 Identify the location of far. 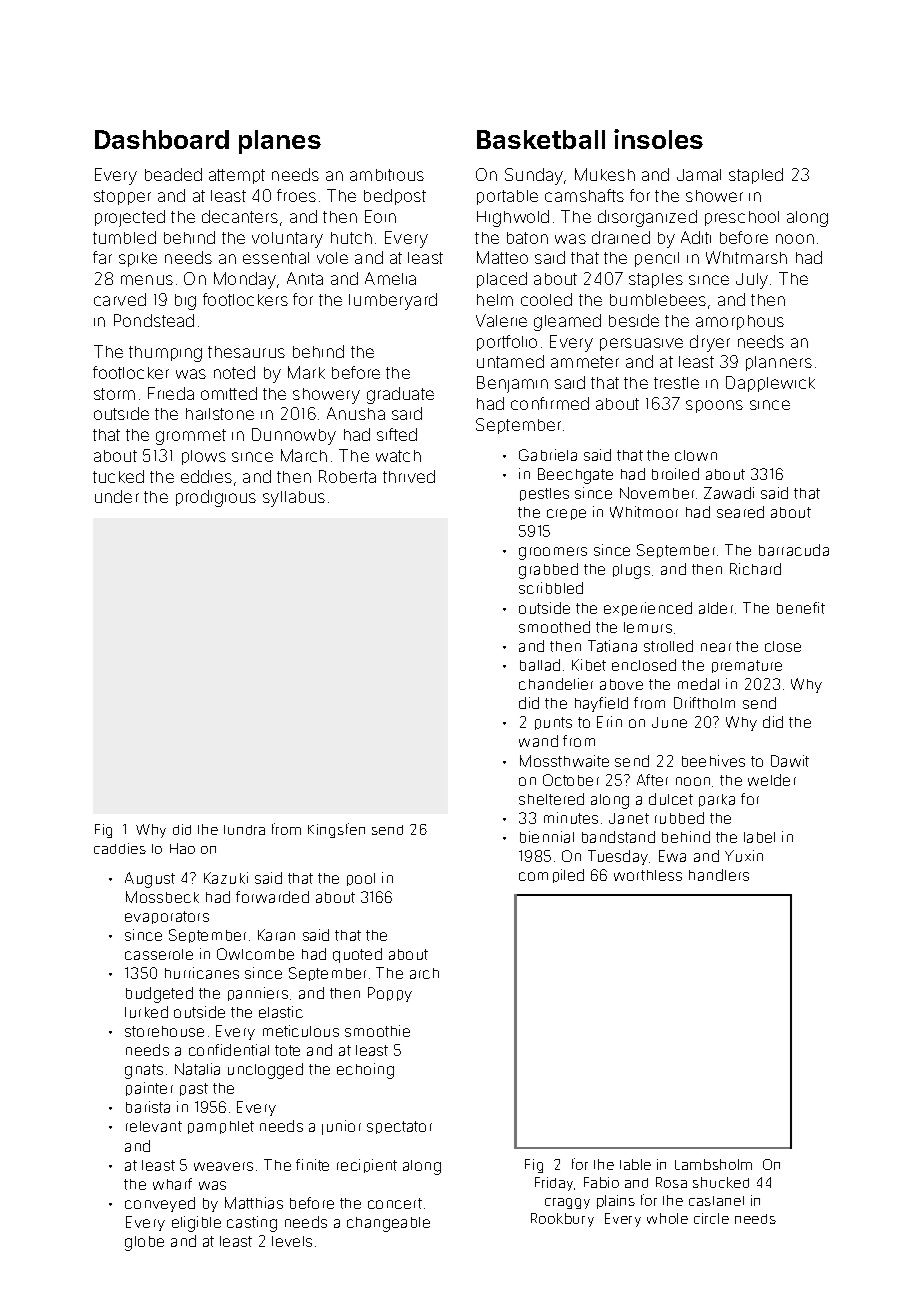
(102, 257).
